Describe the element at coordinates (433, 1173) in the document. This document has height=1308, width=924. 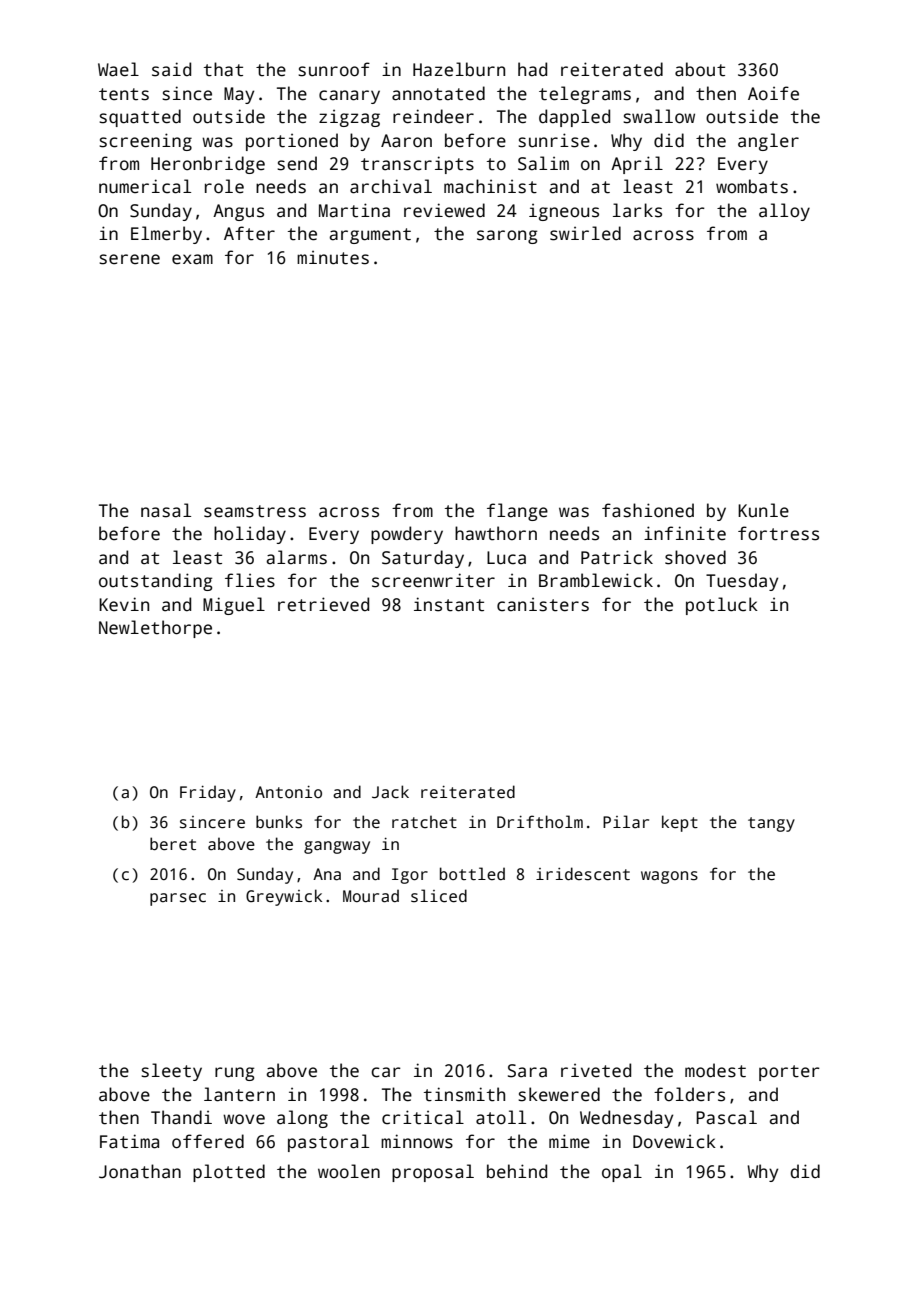
I see `proposal` at that location.
